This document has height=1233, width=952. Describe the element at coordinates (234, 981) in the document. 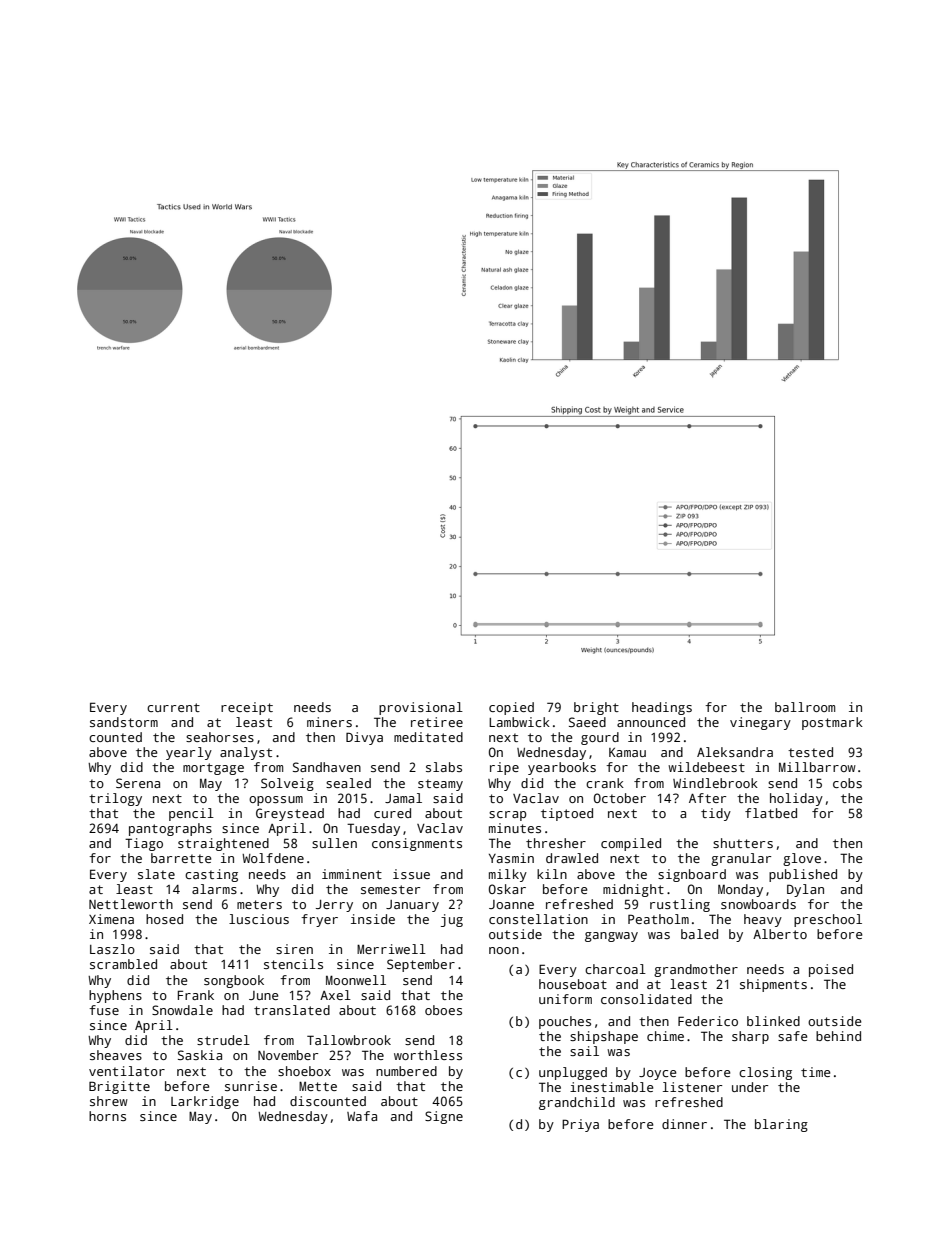

I see `songbook` at that location.
